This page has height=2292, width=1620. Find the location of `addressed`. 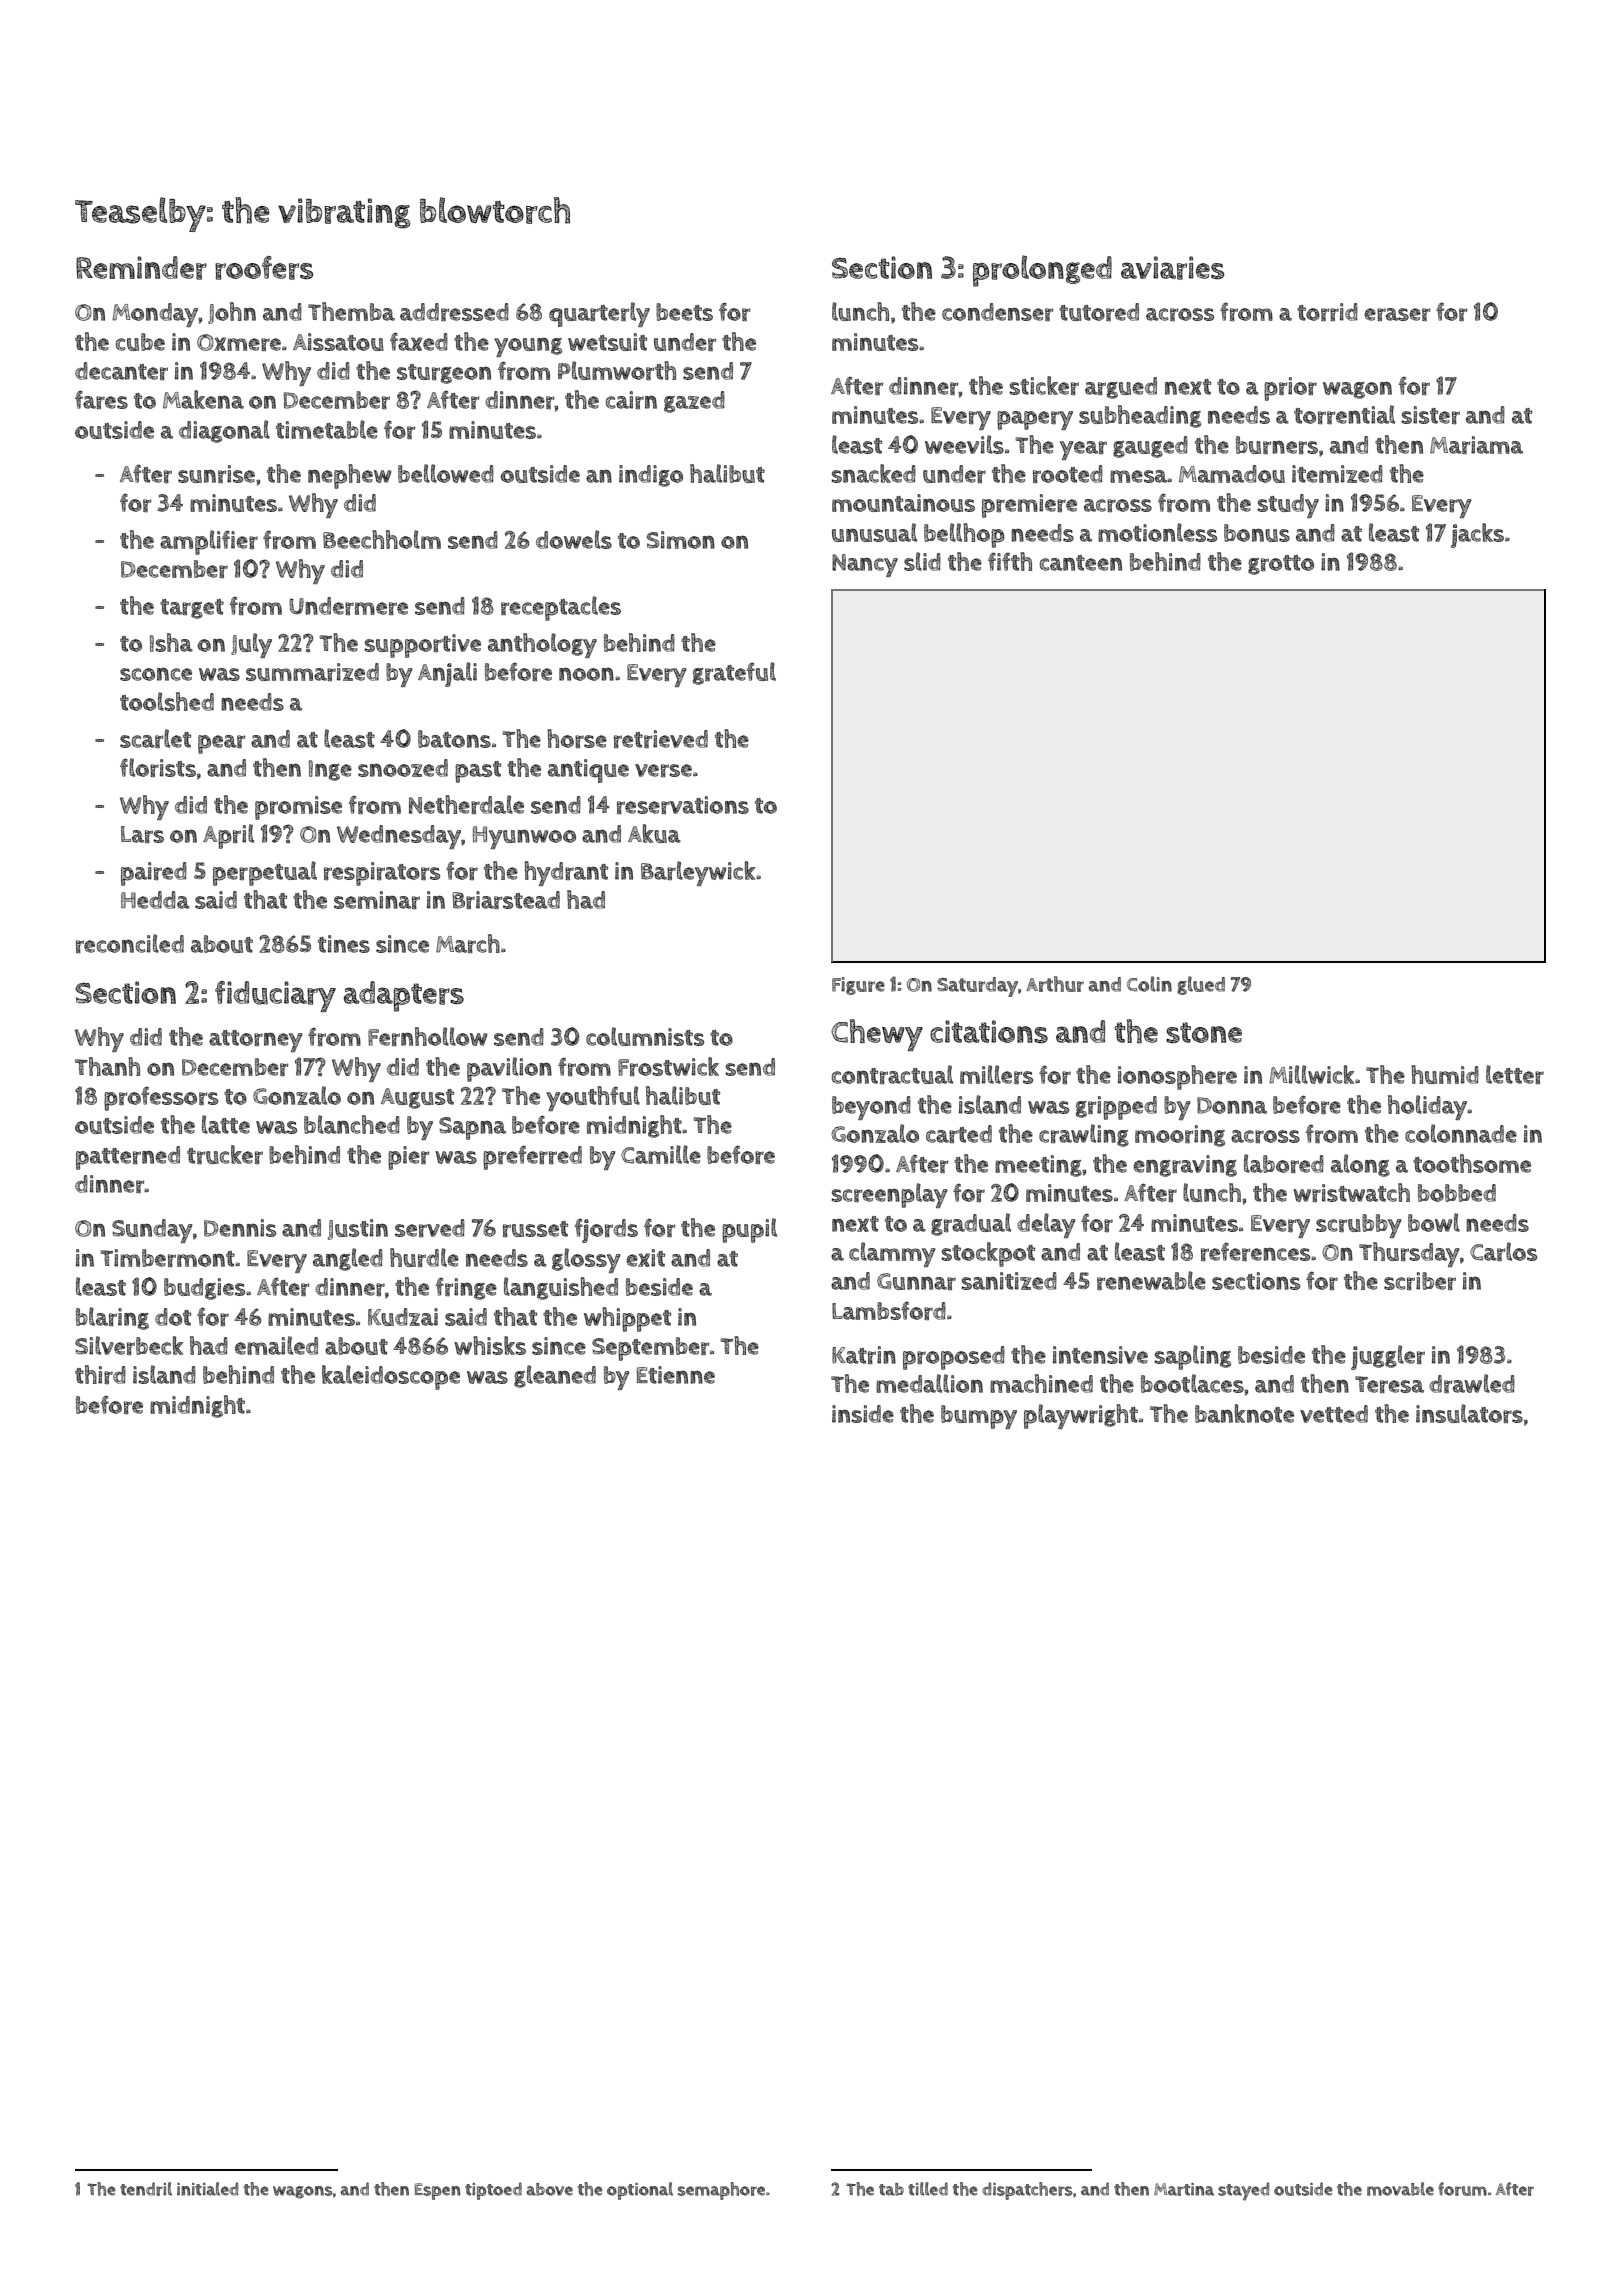

addressed is located at coordinates (454, 312).
